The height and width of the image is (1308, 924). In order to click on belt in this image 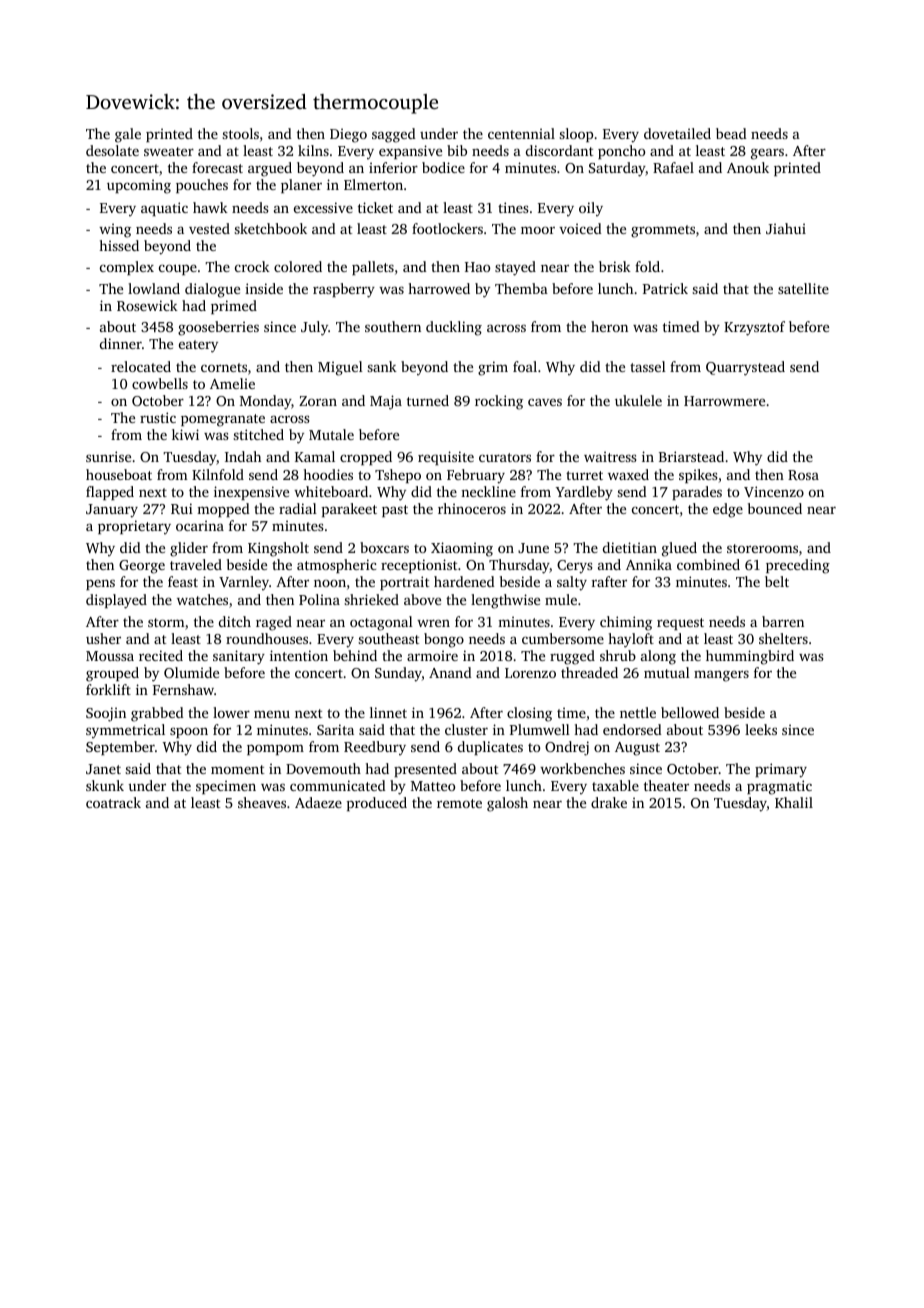, I will do `click(777, 581)`.
